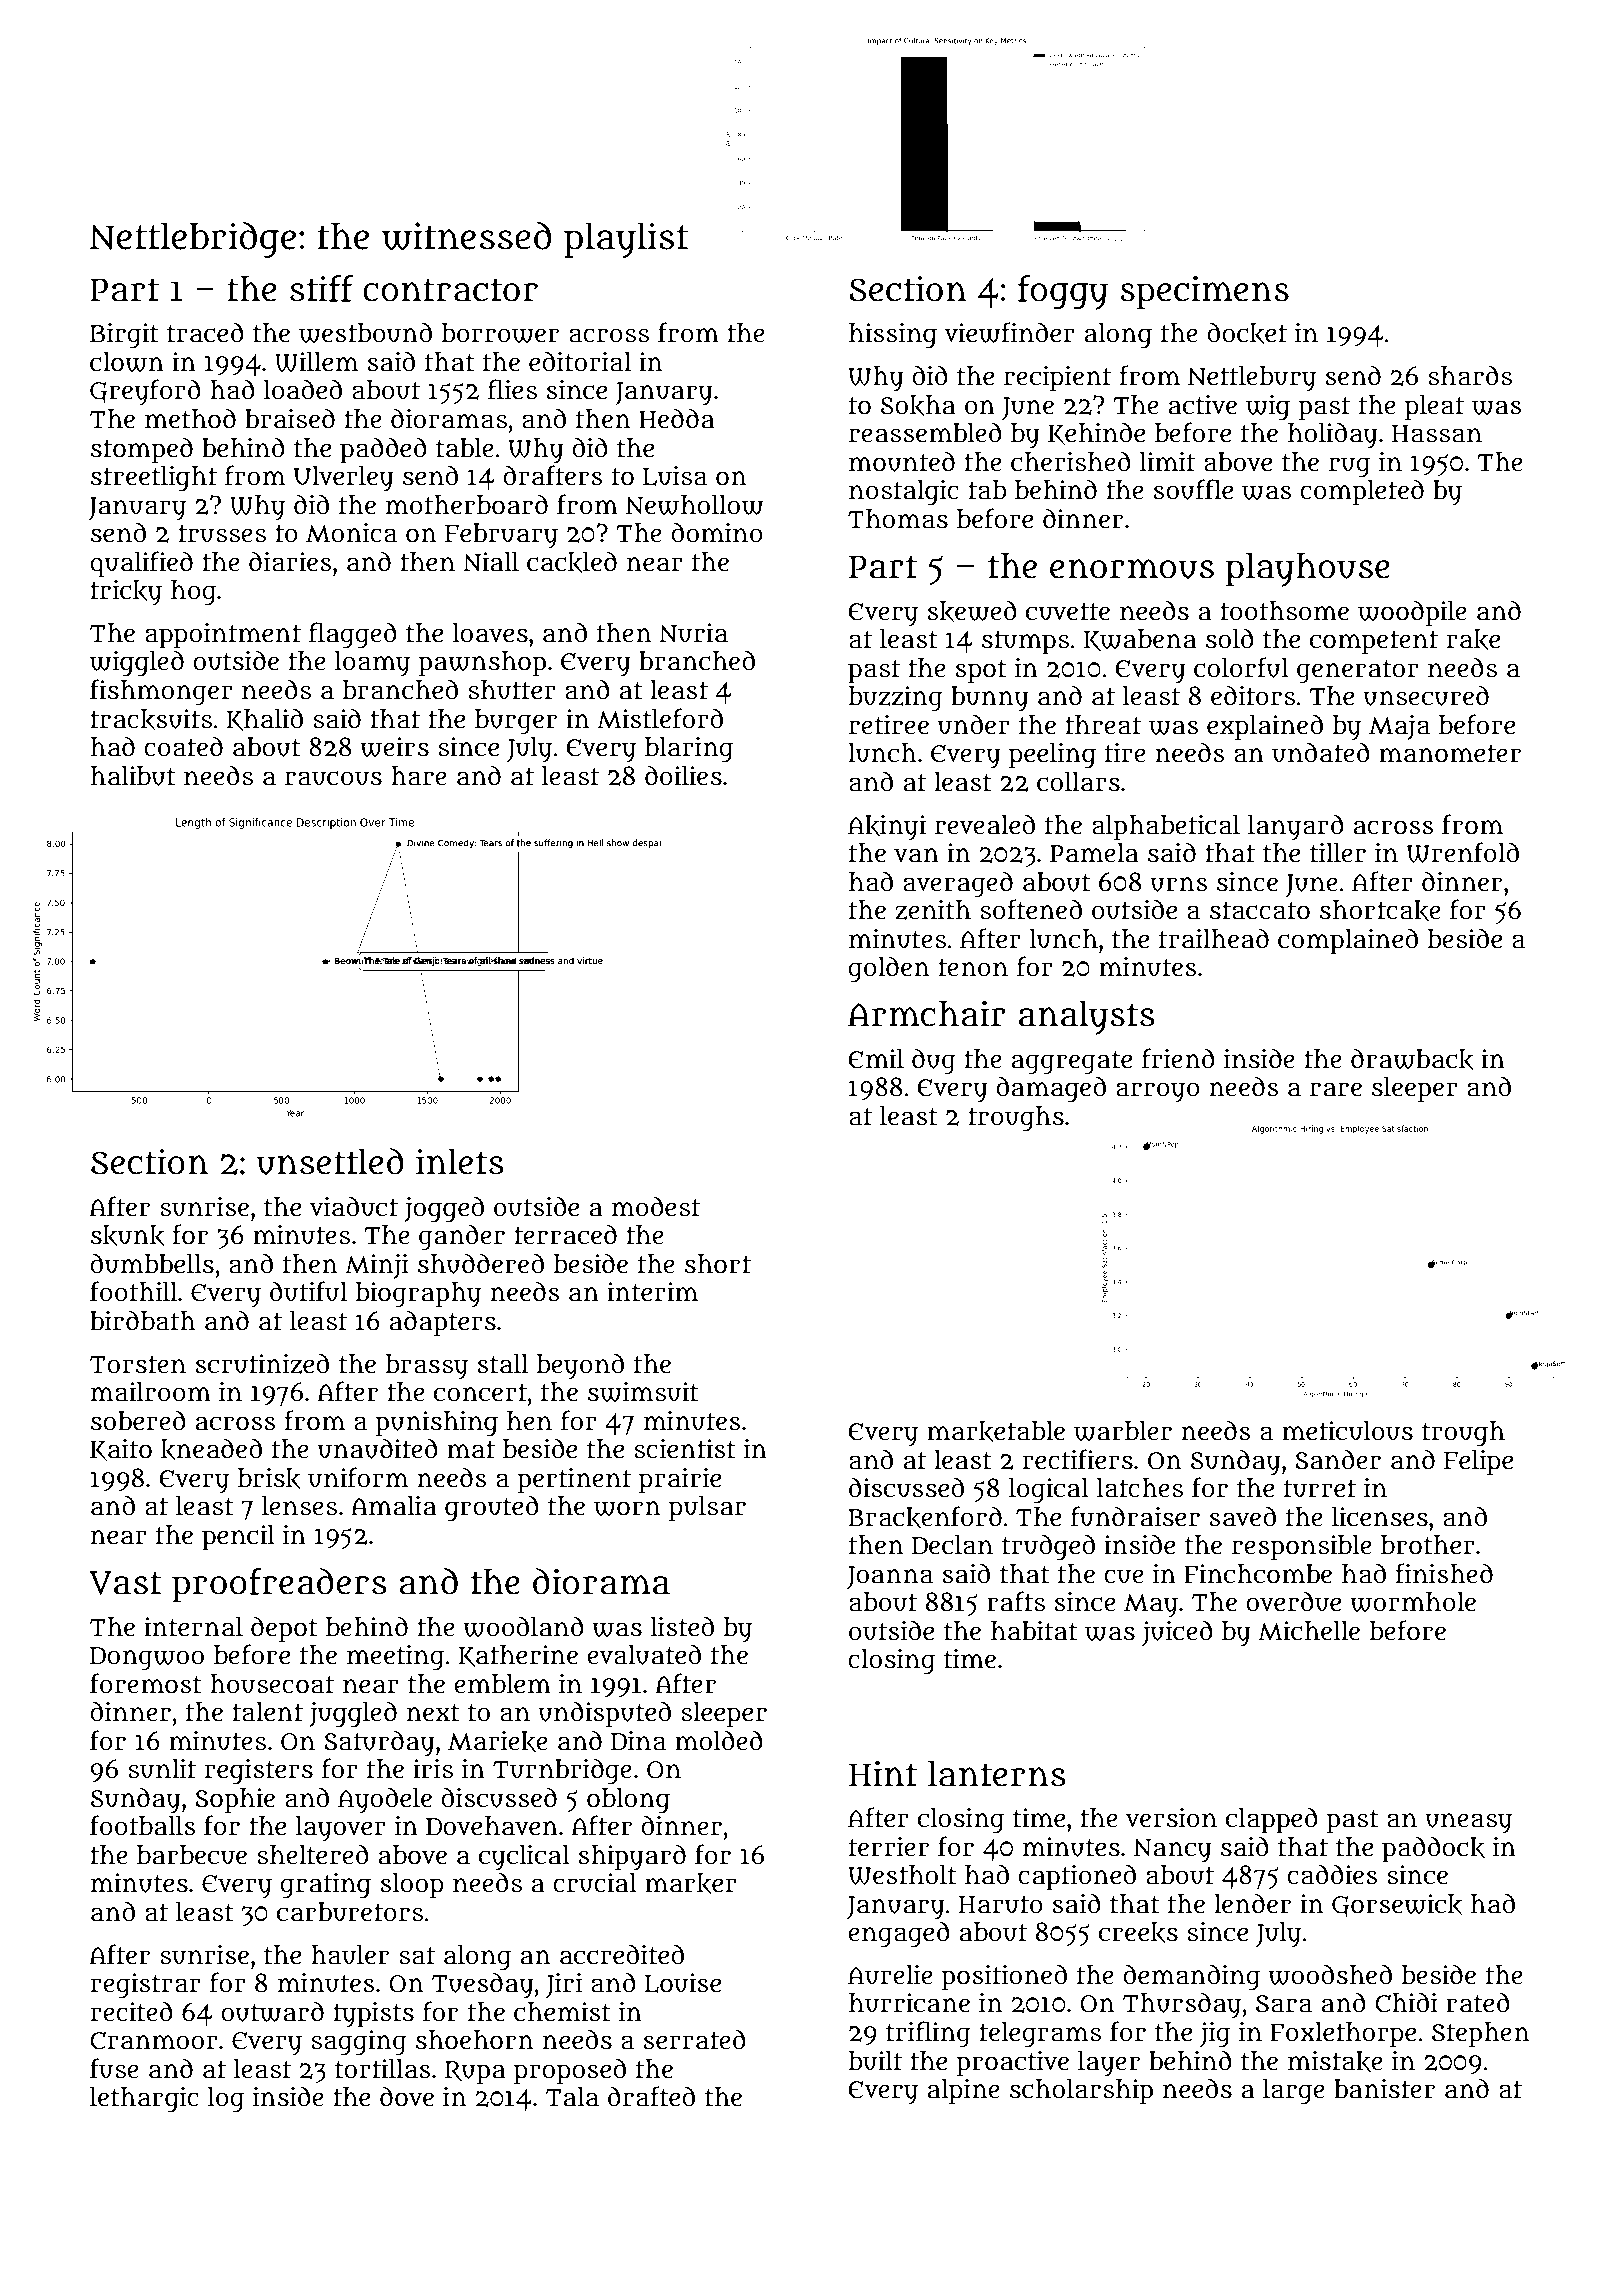 The width and height of the screenshot is (1620, 2292). Describe the element at coordinates (893, 336) in the screenshot. I see `hissing` at that location.
